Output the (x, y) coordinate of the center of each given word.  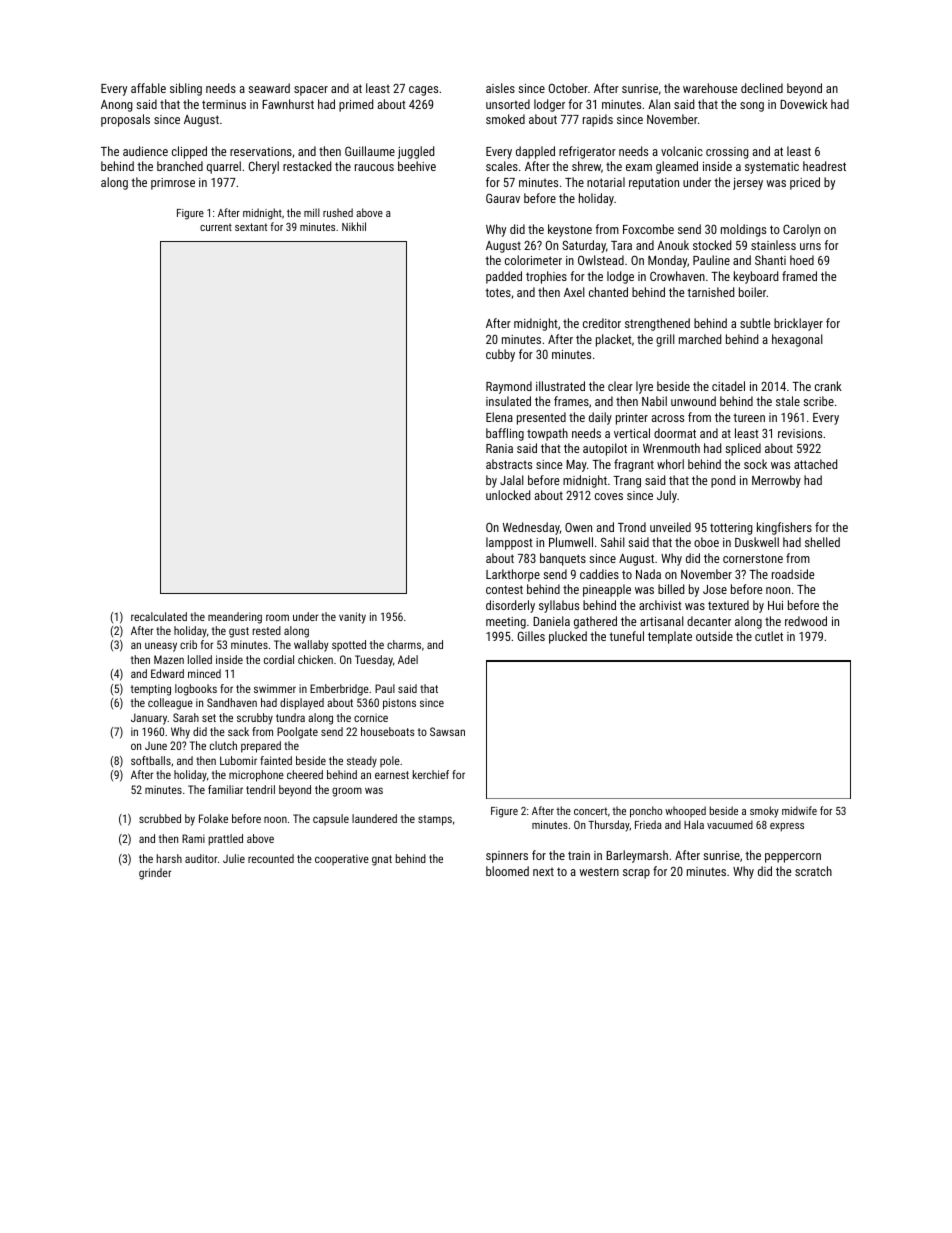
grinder (155, 874)
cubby (500, 355)
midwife (799, 810)
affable (148, 88)
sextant (251, 227)
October (568, 88)
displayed (302, 704)
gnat (382, 860)
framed (799, 276)
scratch (813, 871)
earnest (392, 775)
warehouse (710, 88)
